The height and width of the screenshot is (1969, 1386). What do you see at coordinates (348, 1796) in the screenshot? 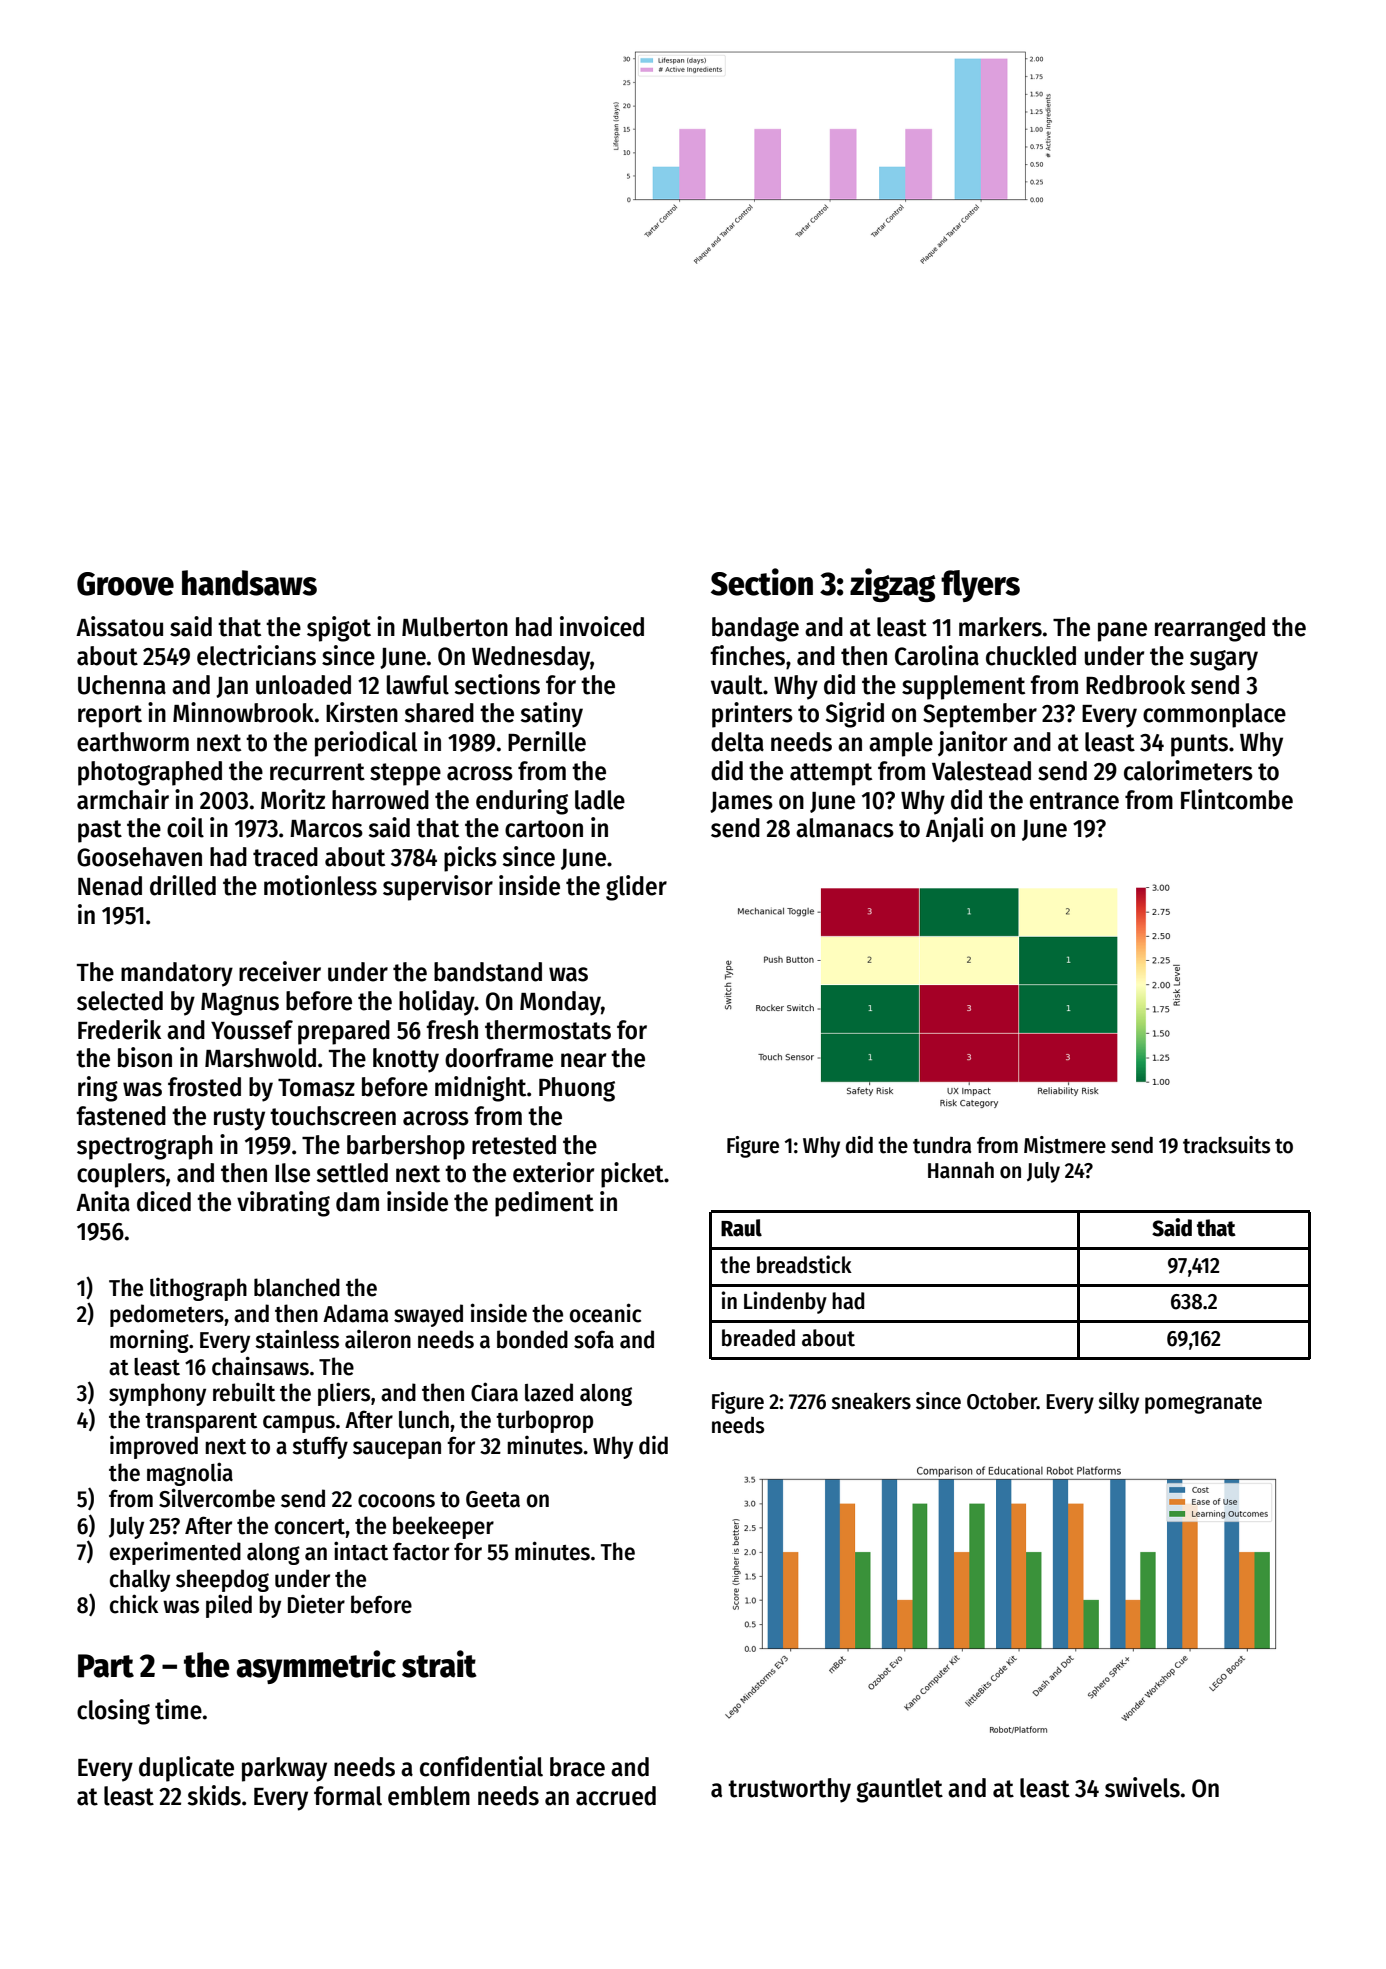
I see `formal` at bounding box center [348, 1796].
